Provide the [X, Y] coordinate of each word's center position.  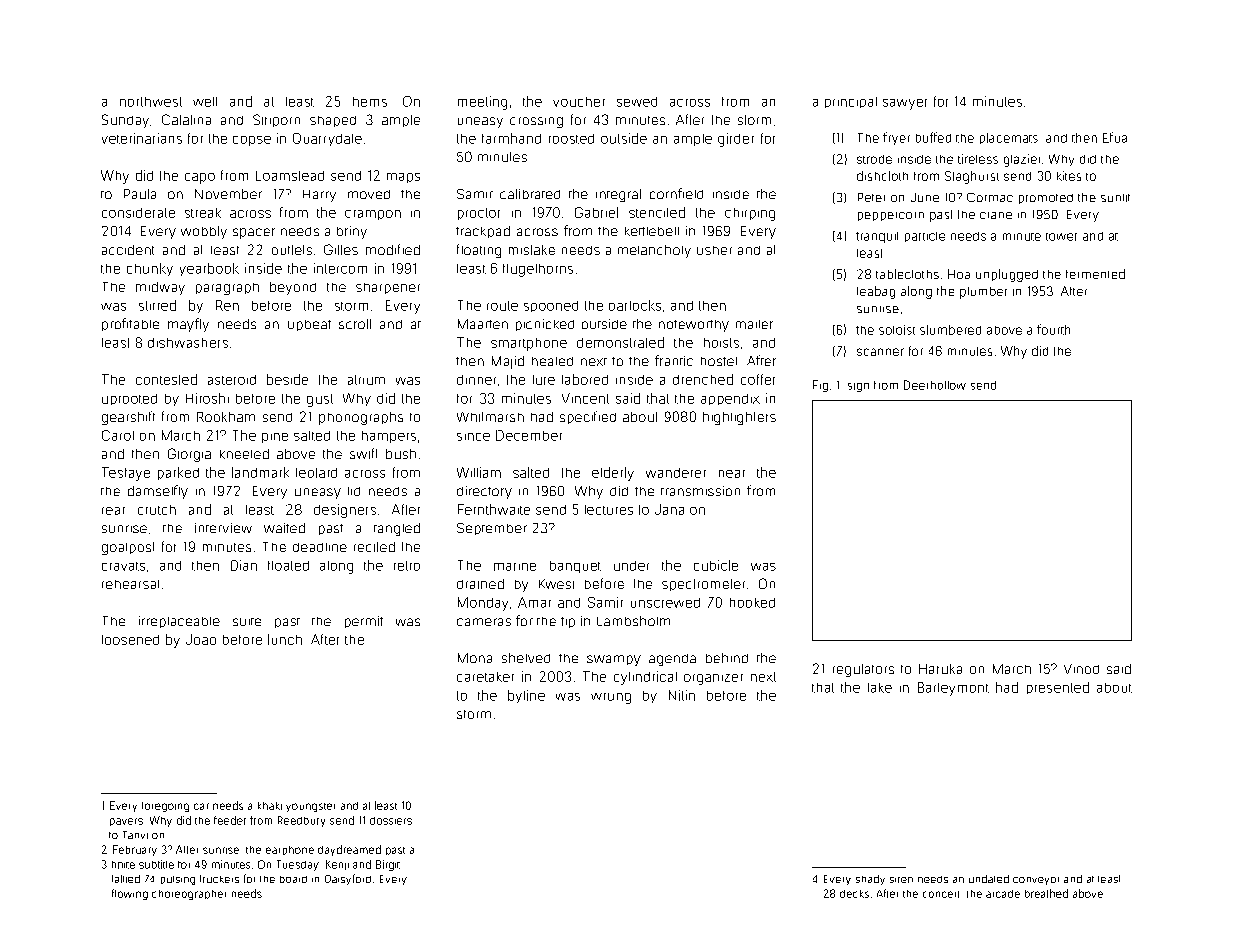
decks [854, 894]
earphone [290, 850]
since [473, 437]
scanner [880, 352]
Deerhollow [935, 385]
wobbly [204, 232]
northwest [151, 102]
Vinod [1081, 669]
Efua [1115, 137]
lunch [285, 639]
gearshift [128, 418]
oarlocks [635, 305]
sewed [637, 102]
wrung [611, 698]
